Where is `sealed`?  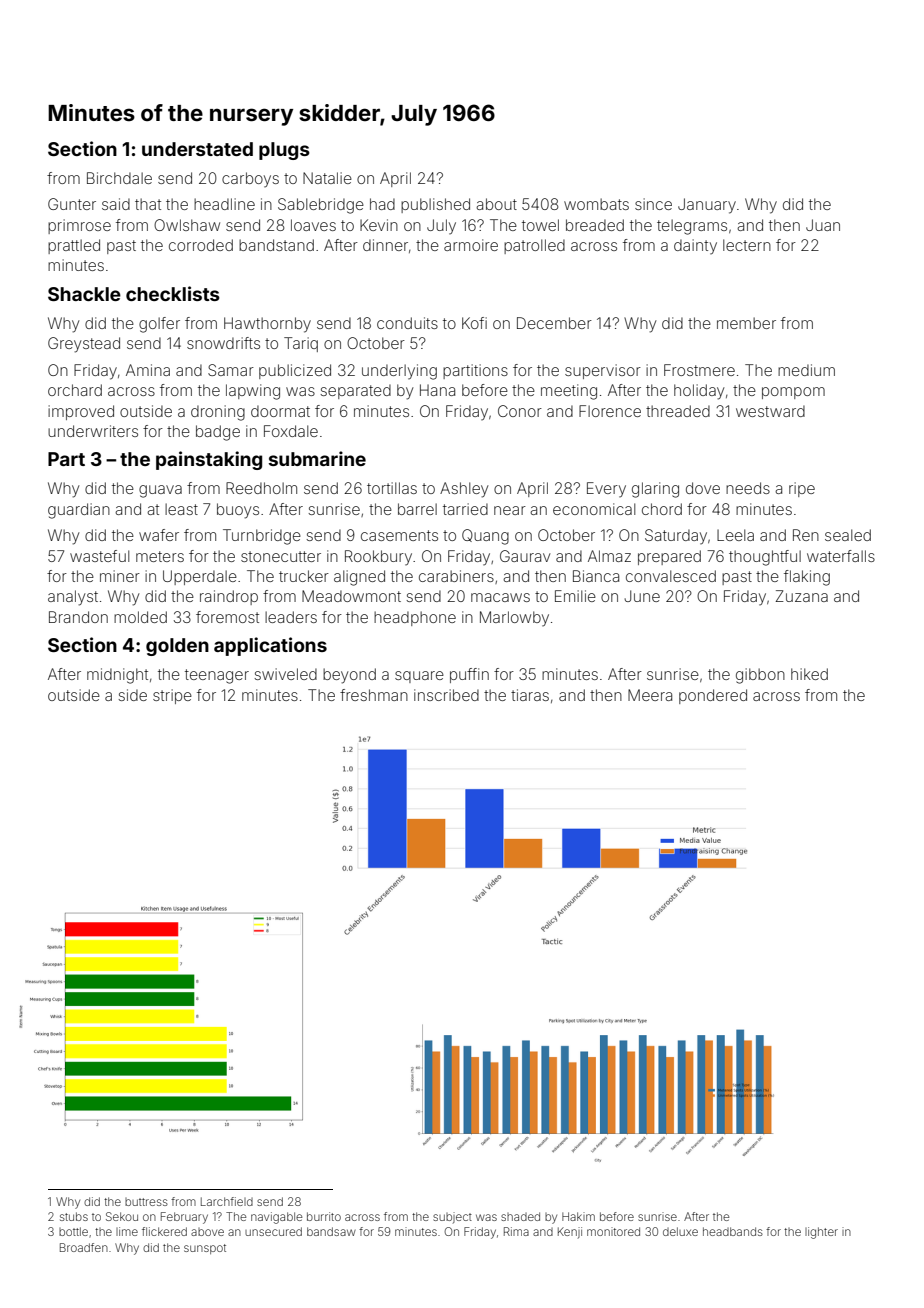 sealed is located at coordinates (848, 535).
